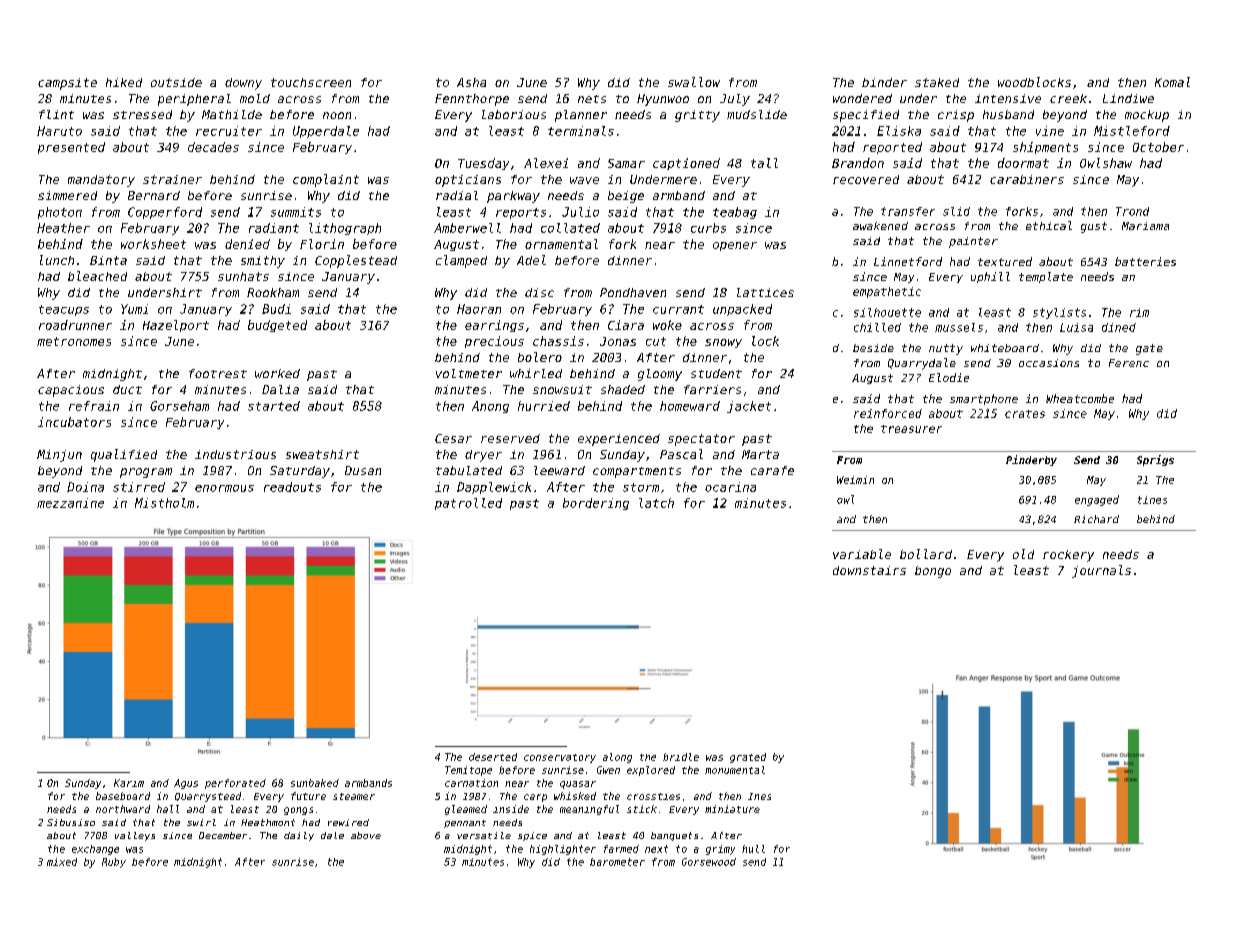 Image resolution: width=1233 pixels, height=952 pixels. Describe the element at coordinates (1023, 163) in the screenshot. I see `doormat` at that location.
